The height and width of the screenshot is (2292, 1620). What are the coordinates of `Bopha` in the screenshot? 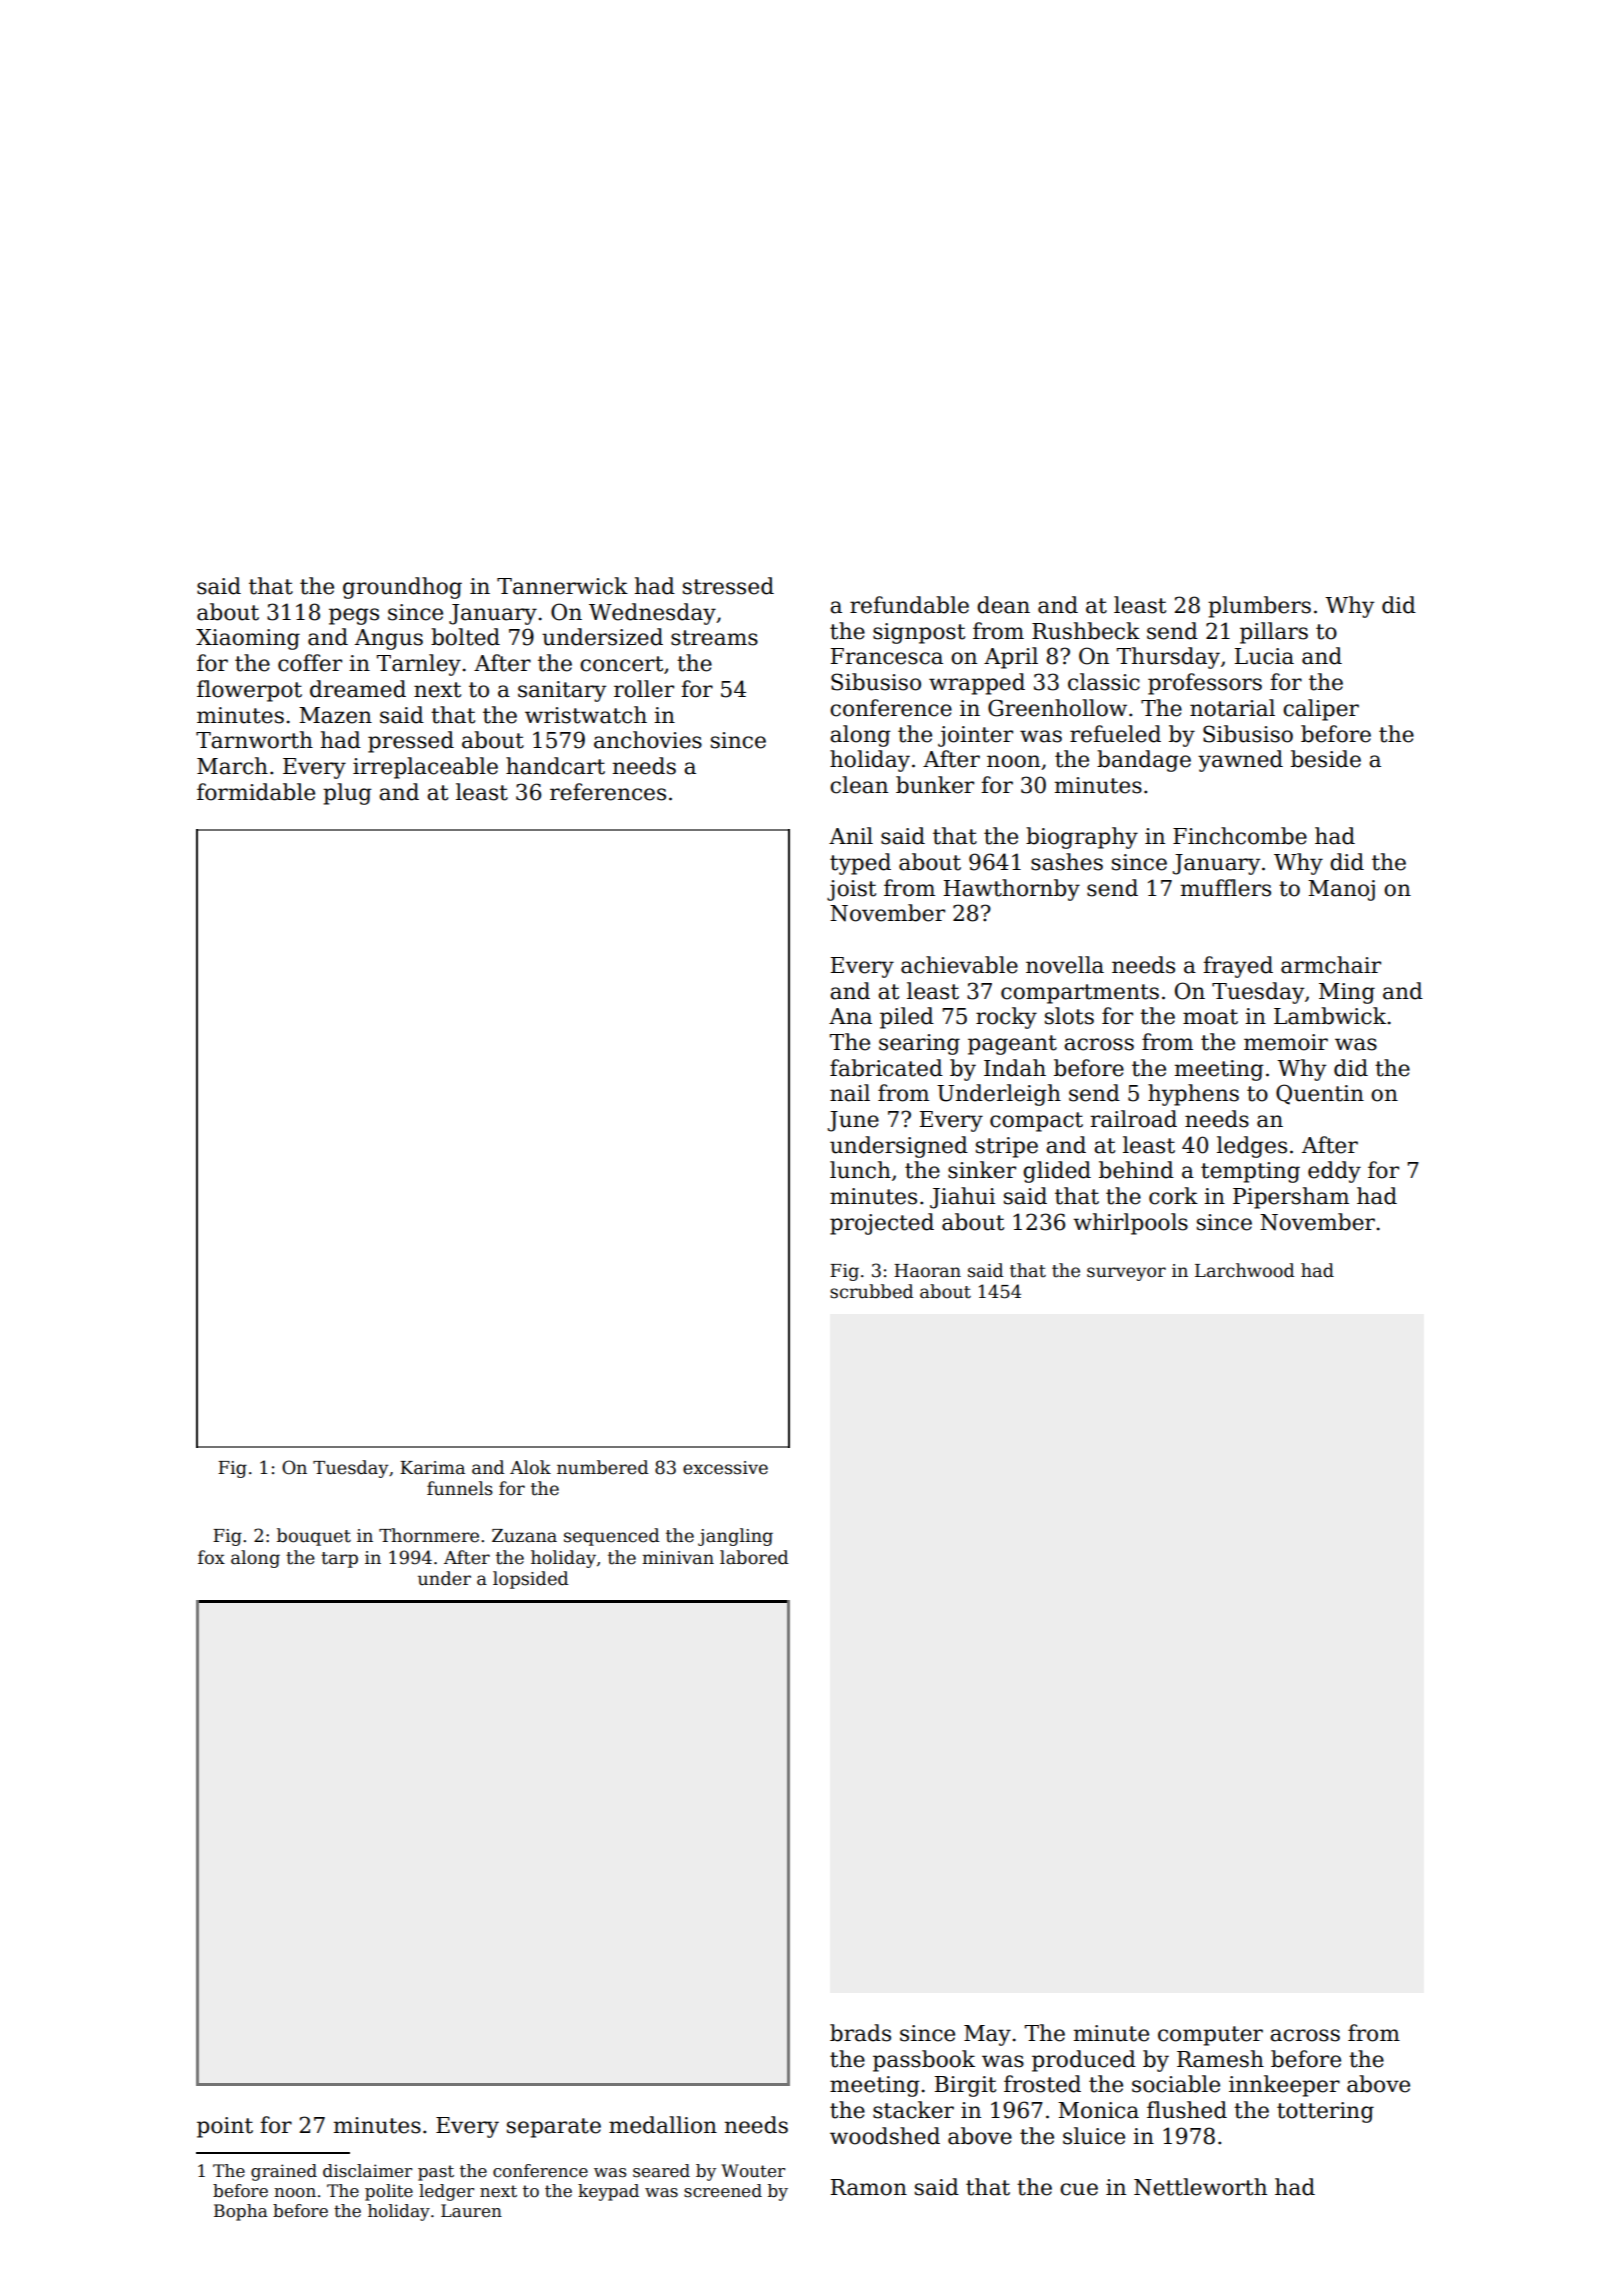 It's located at (241, 2212).
